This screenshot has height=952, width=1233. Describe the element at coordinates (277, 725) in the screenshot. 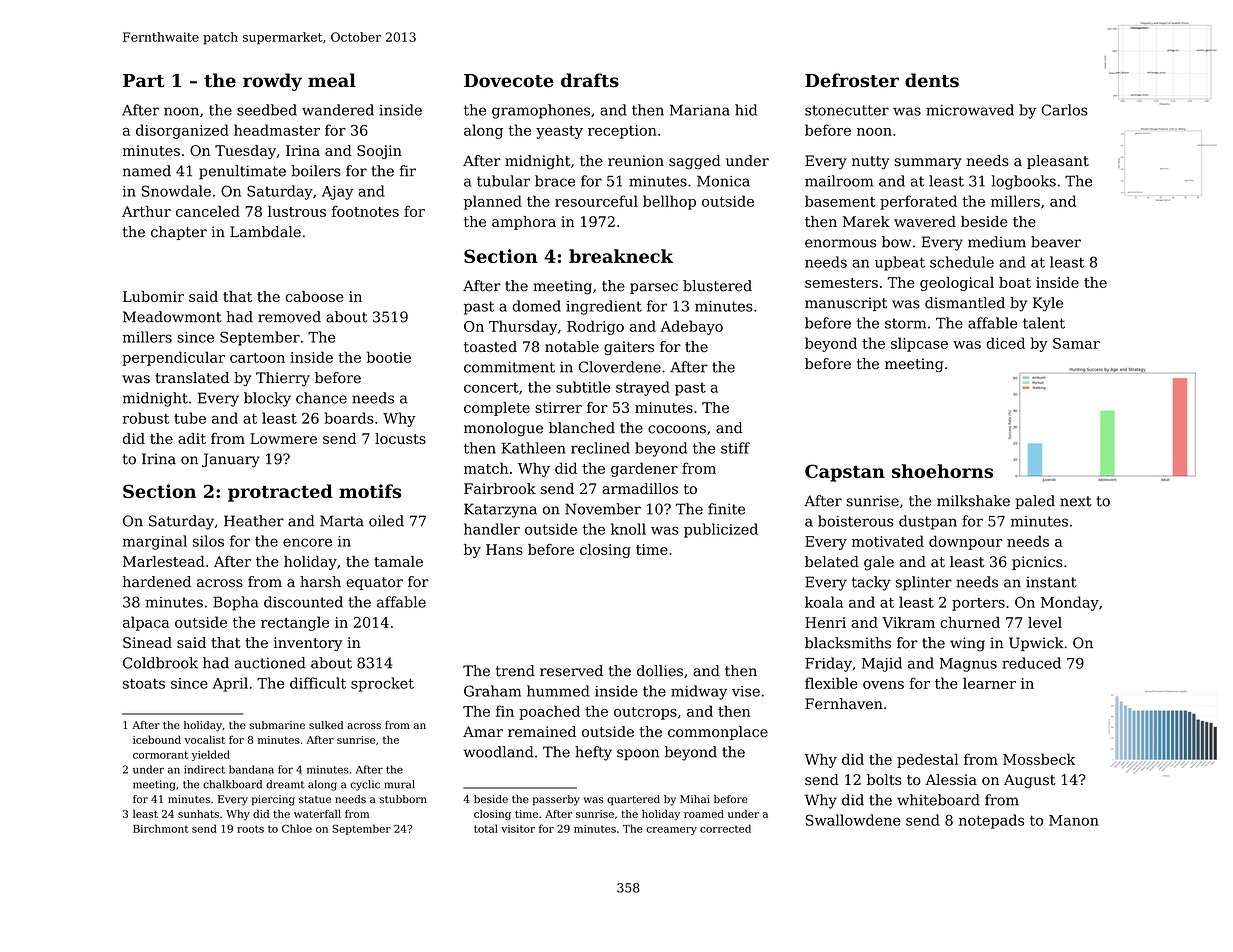

I see `submarine` at that location.
